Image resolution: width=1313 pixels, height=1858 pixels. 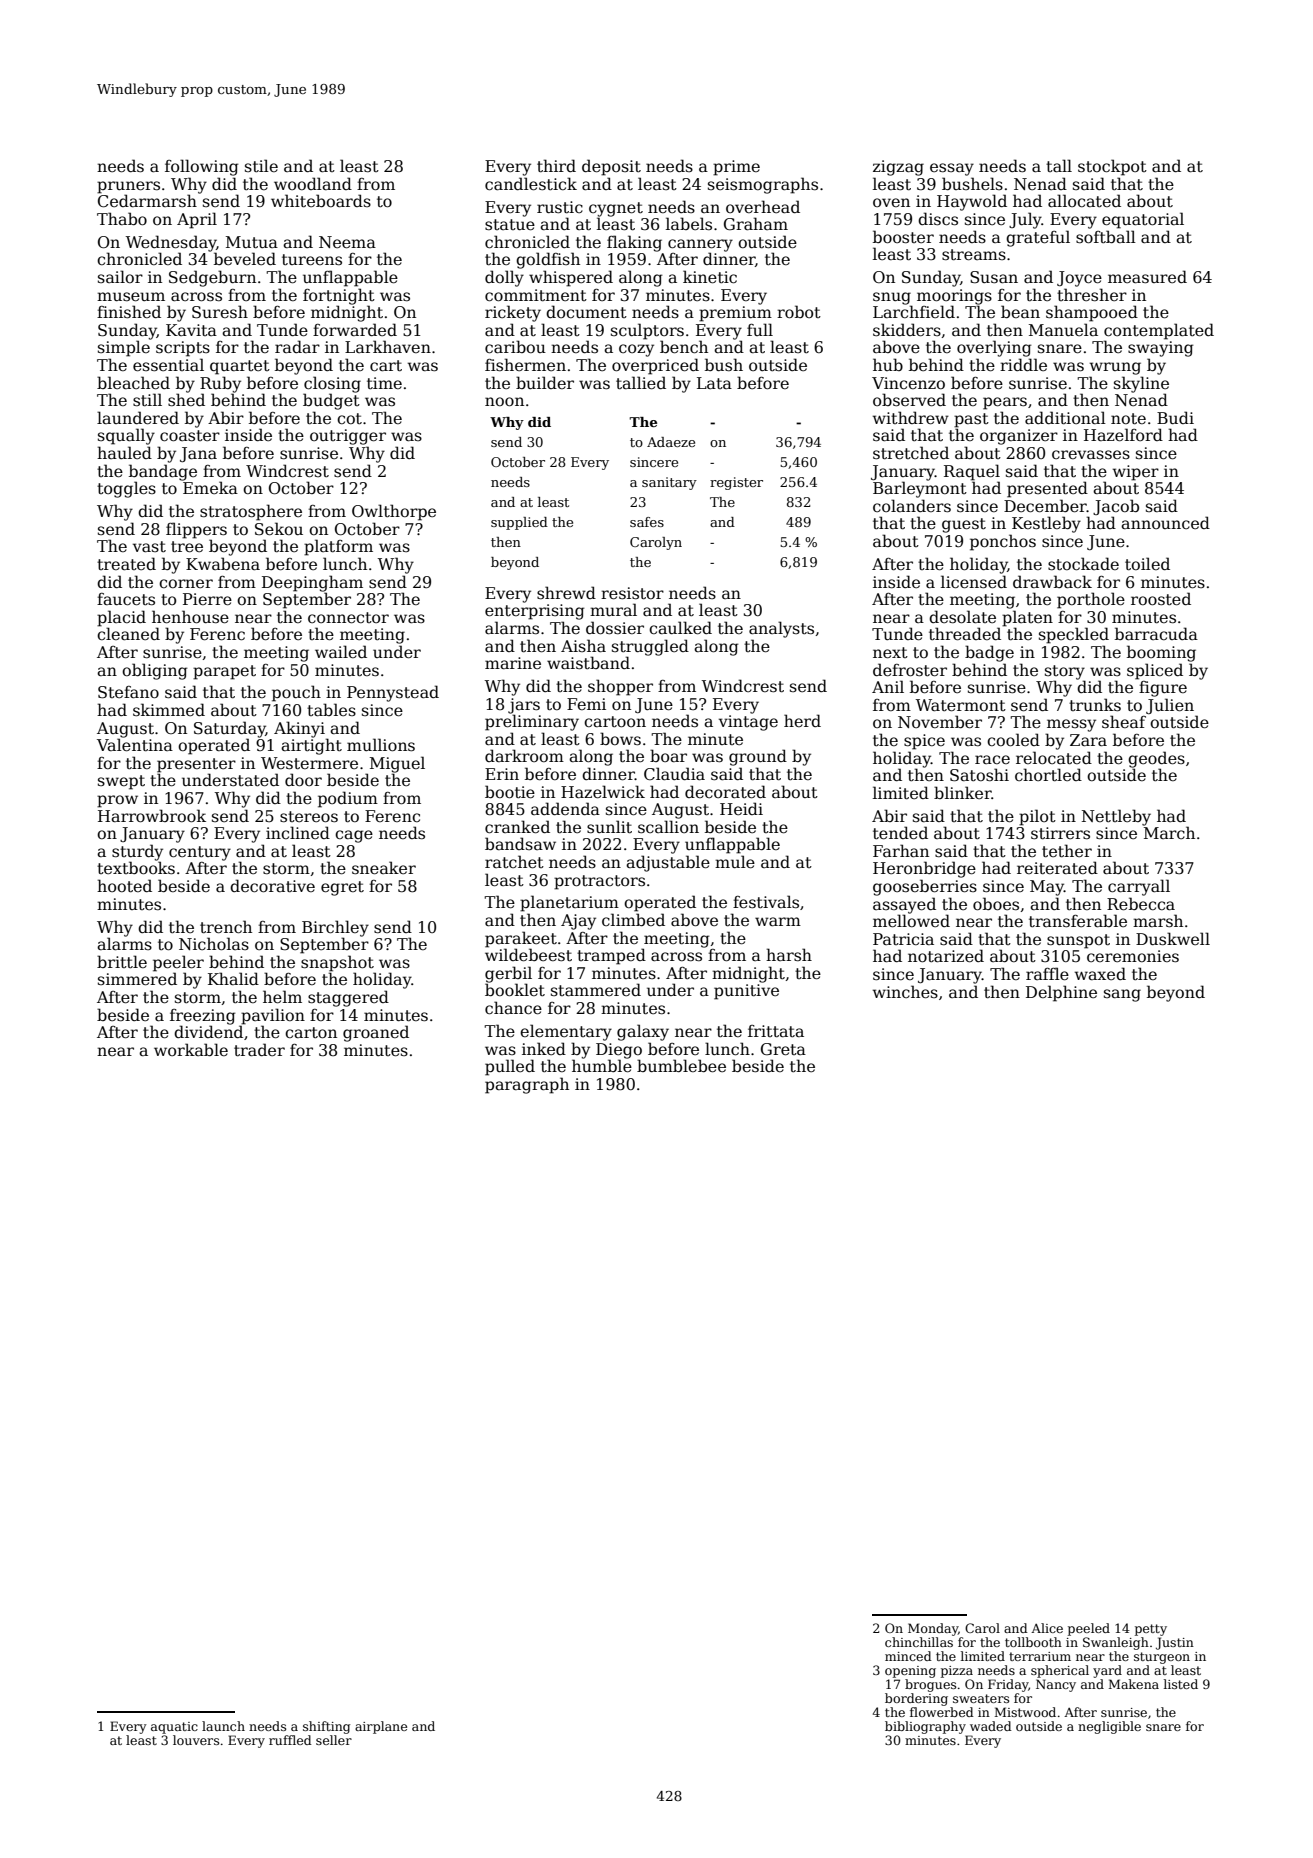 I want to click on workable, so click(x=191, y=1049).
